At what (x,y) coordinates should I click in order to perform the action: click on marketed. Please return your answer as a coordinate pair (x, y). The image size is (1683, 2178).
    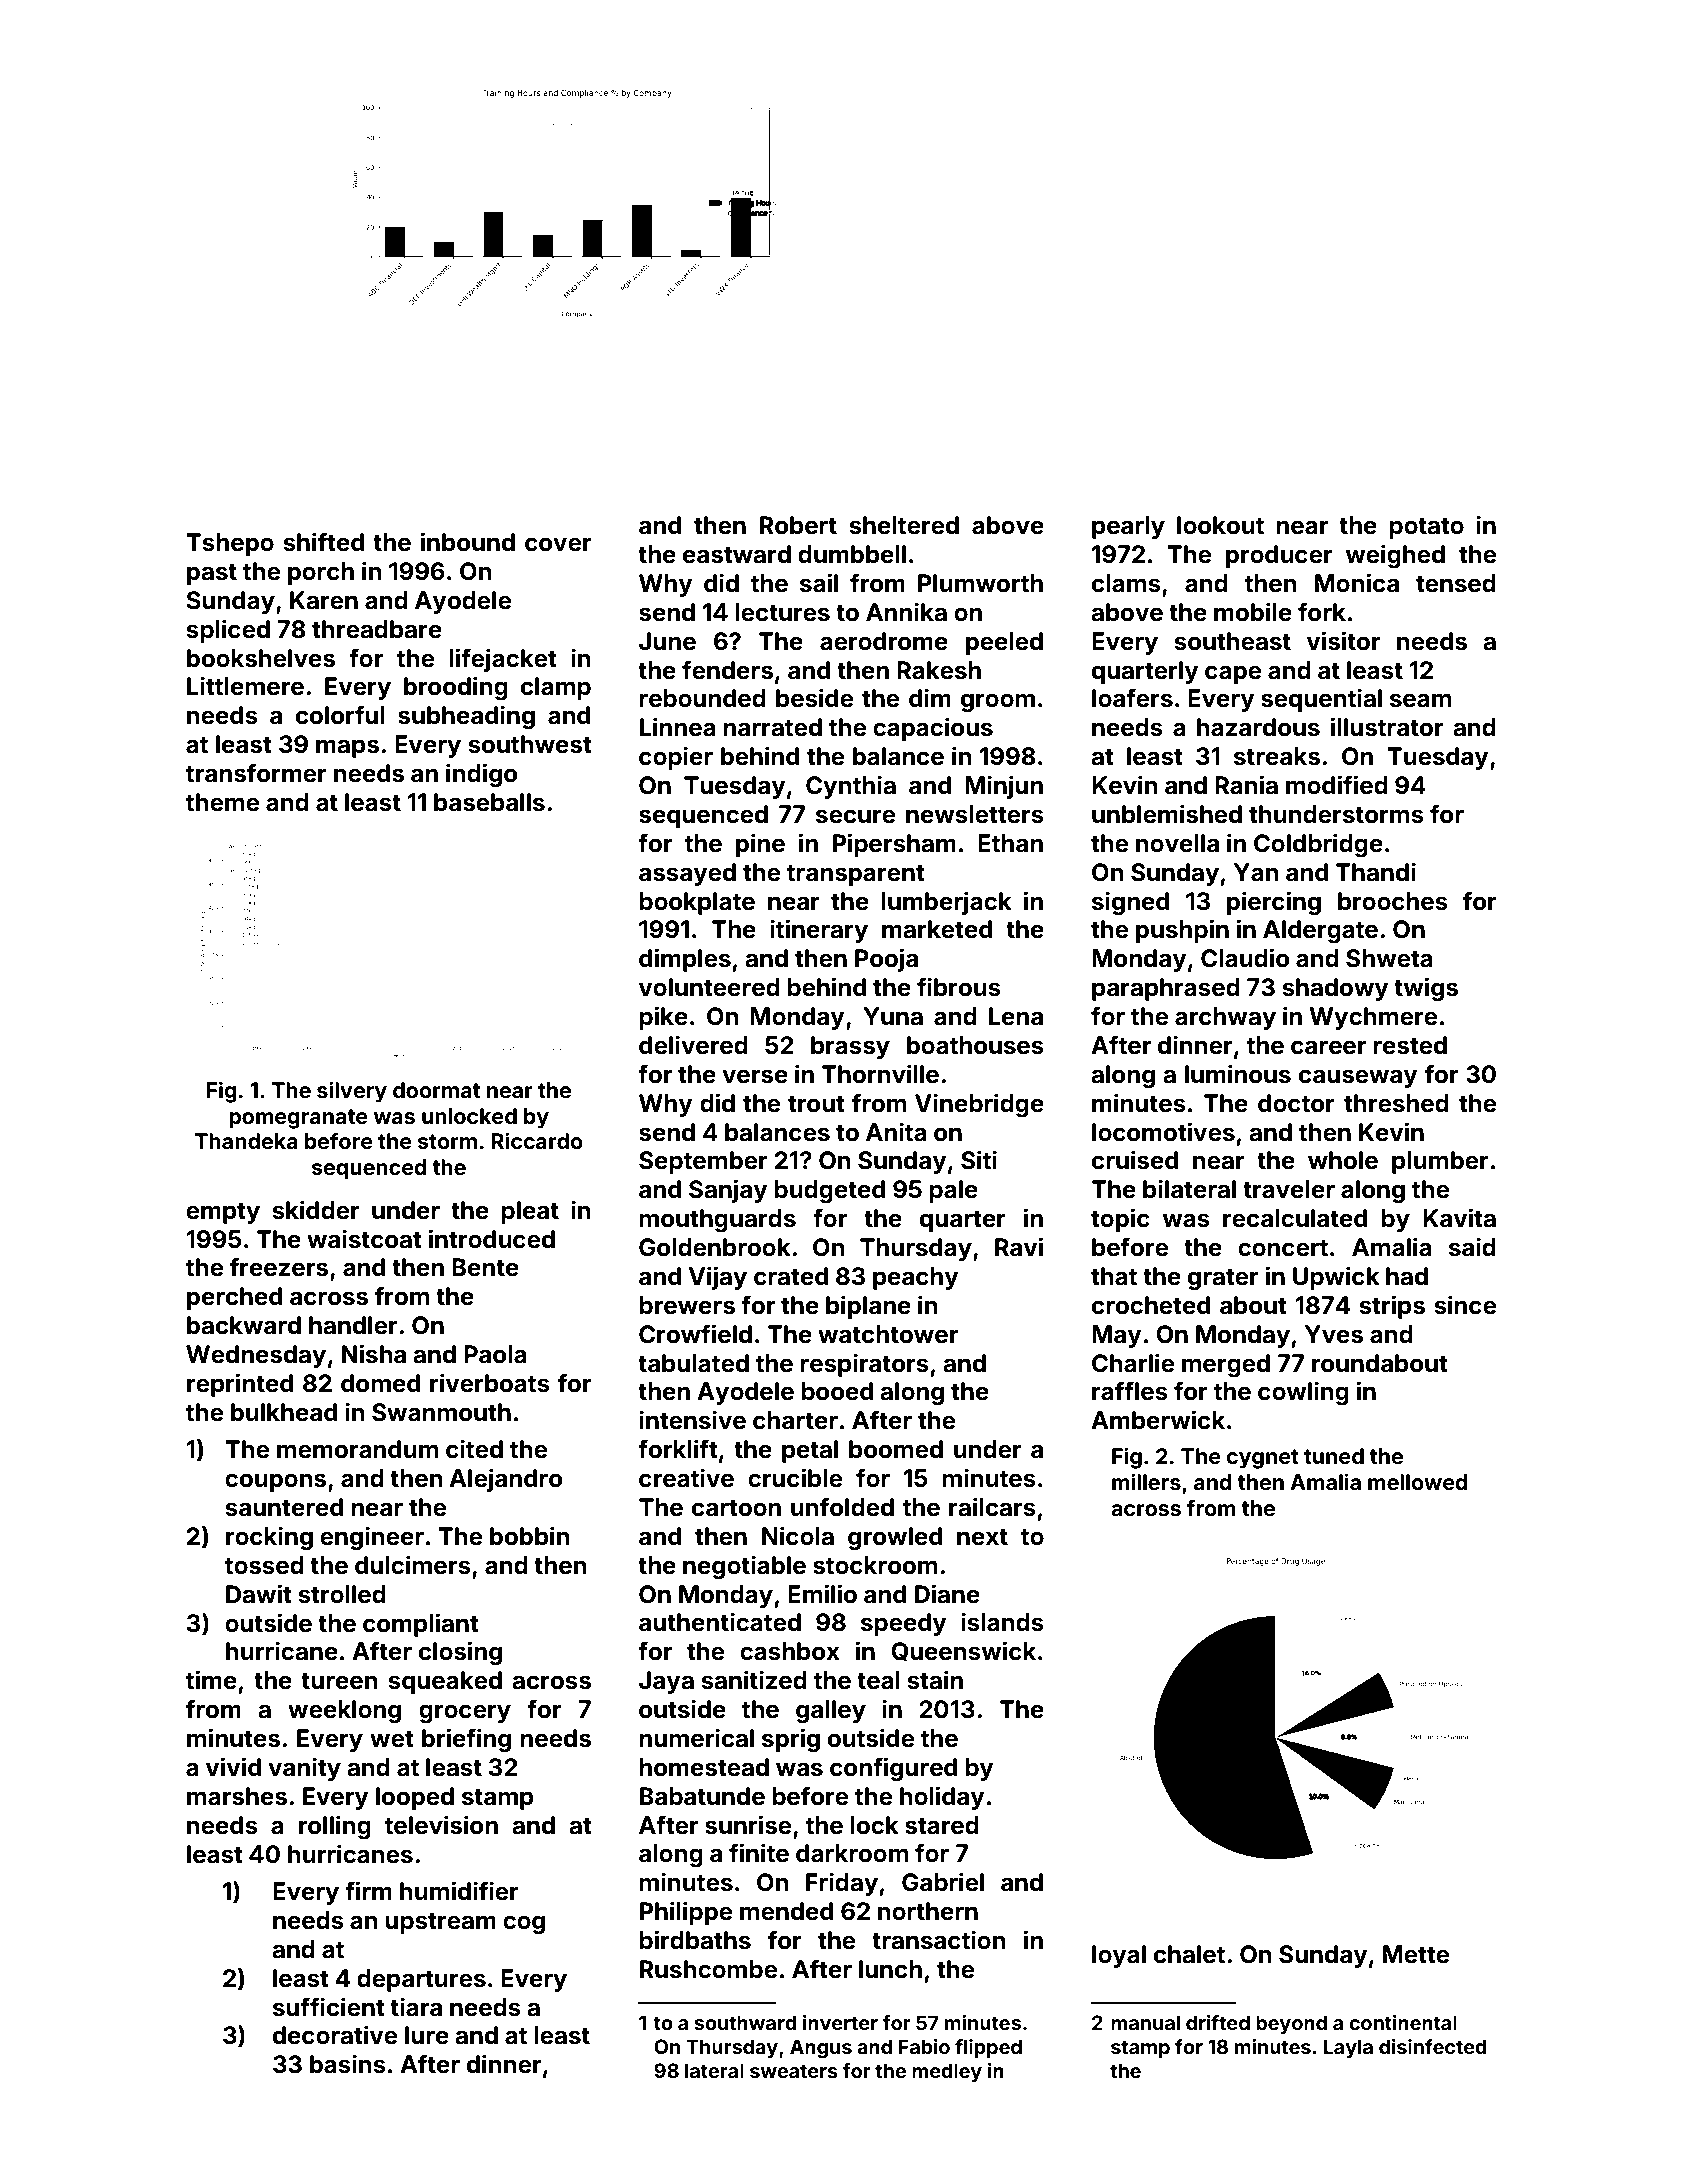
    Looking at the image, I should click on (937, 929).
